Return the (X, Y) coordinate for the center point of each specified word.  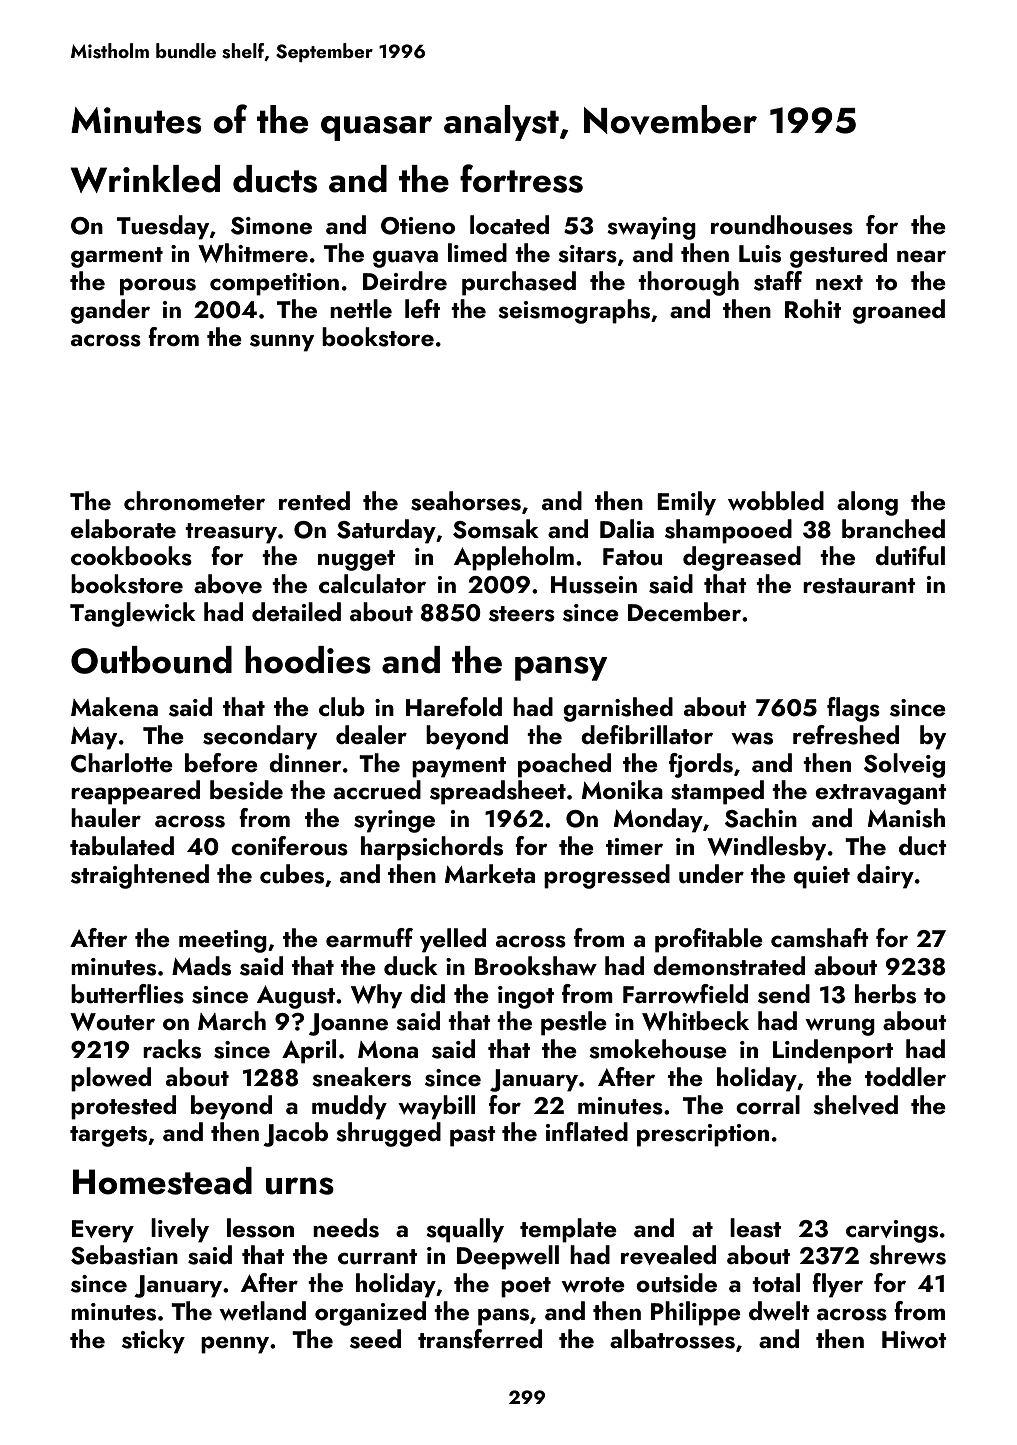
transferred (480, 1339)
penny (235, 1345)
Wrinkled (145, 179)
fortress (521, 178)
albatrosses (672, 1339)
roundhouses (782, 225)
